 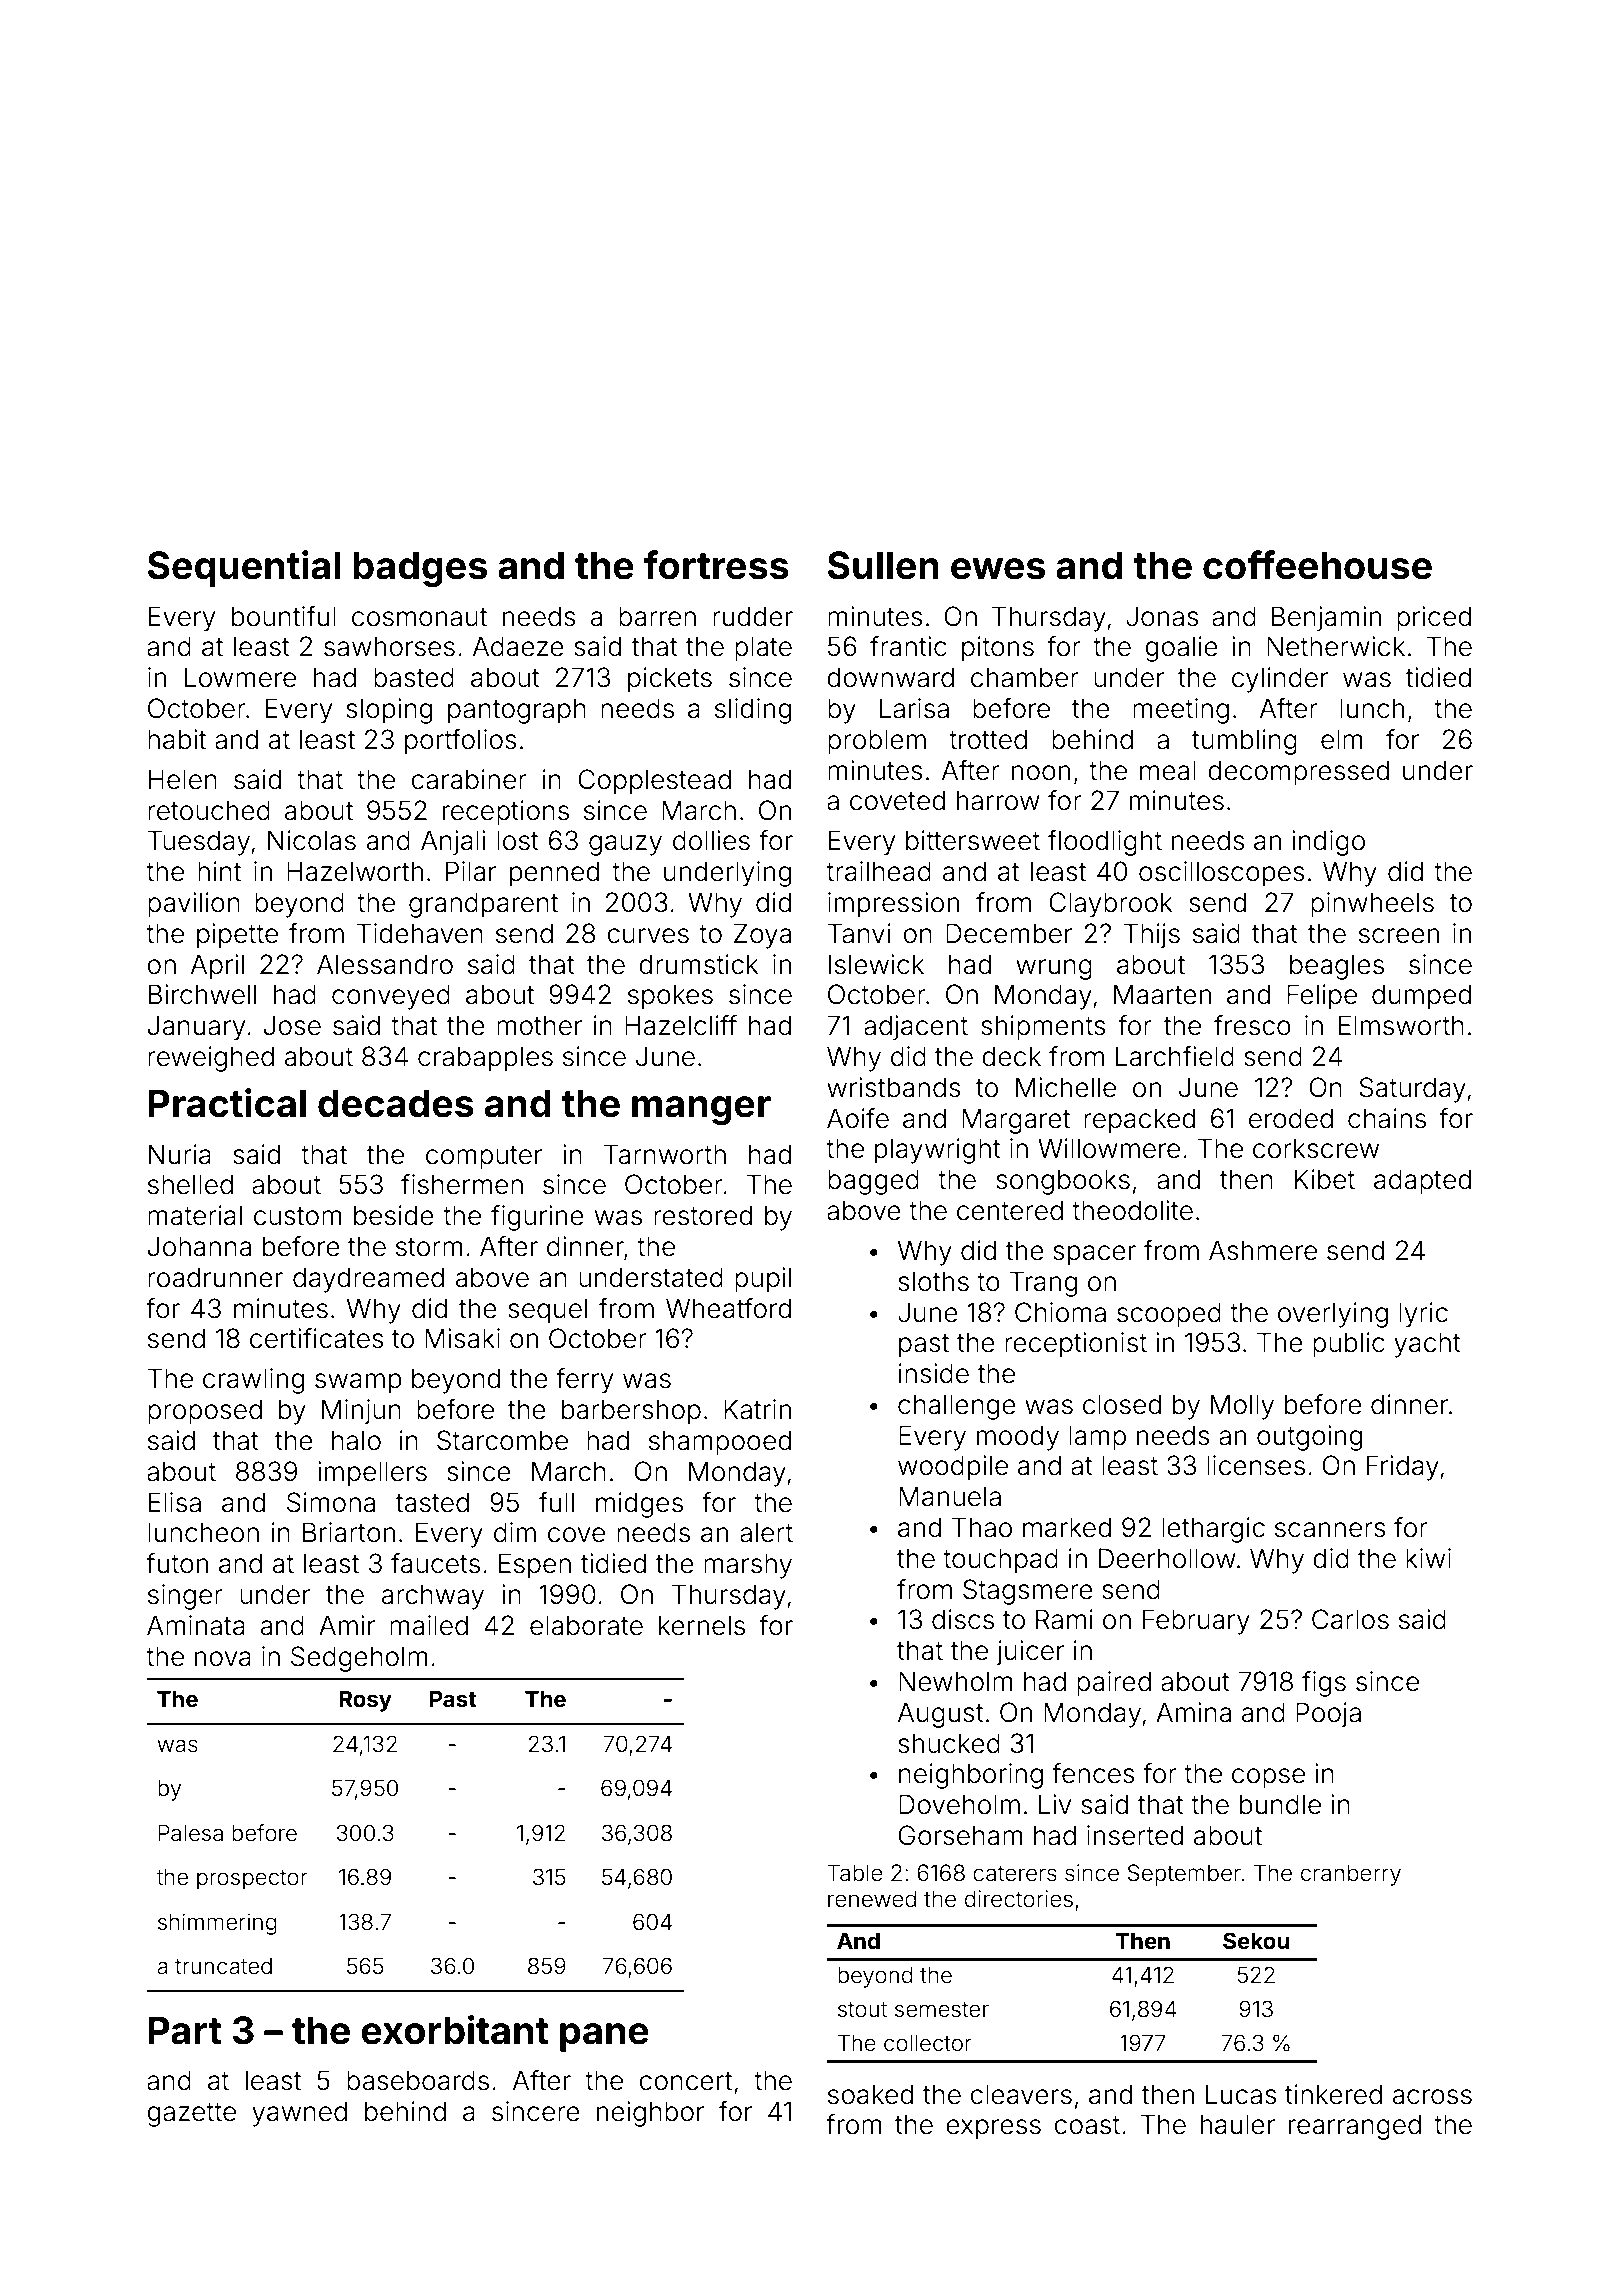 I want to click on Carlos, so click(x=1350, y=1619).
